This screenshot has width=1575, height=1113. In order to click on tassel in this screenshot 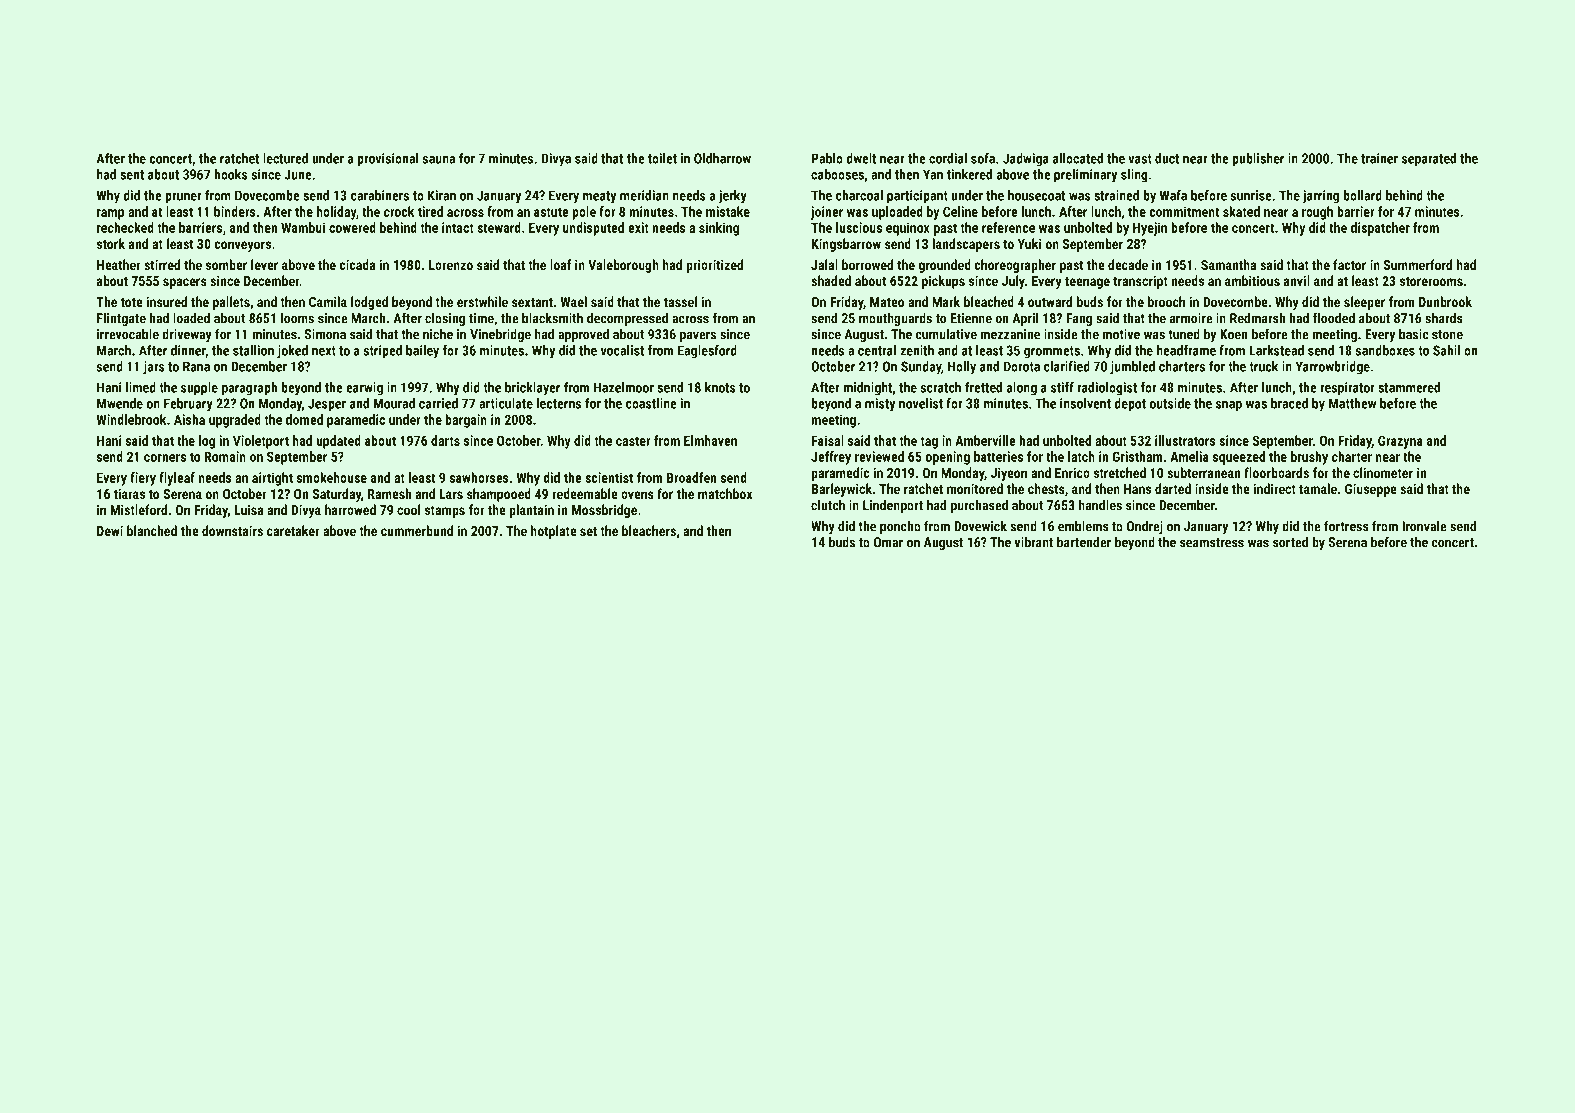, I will do `click(680, 301)`.
